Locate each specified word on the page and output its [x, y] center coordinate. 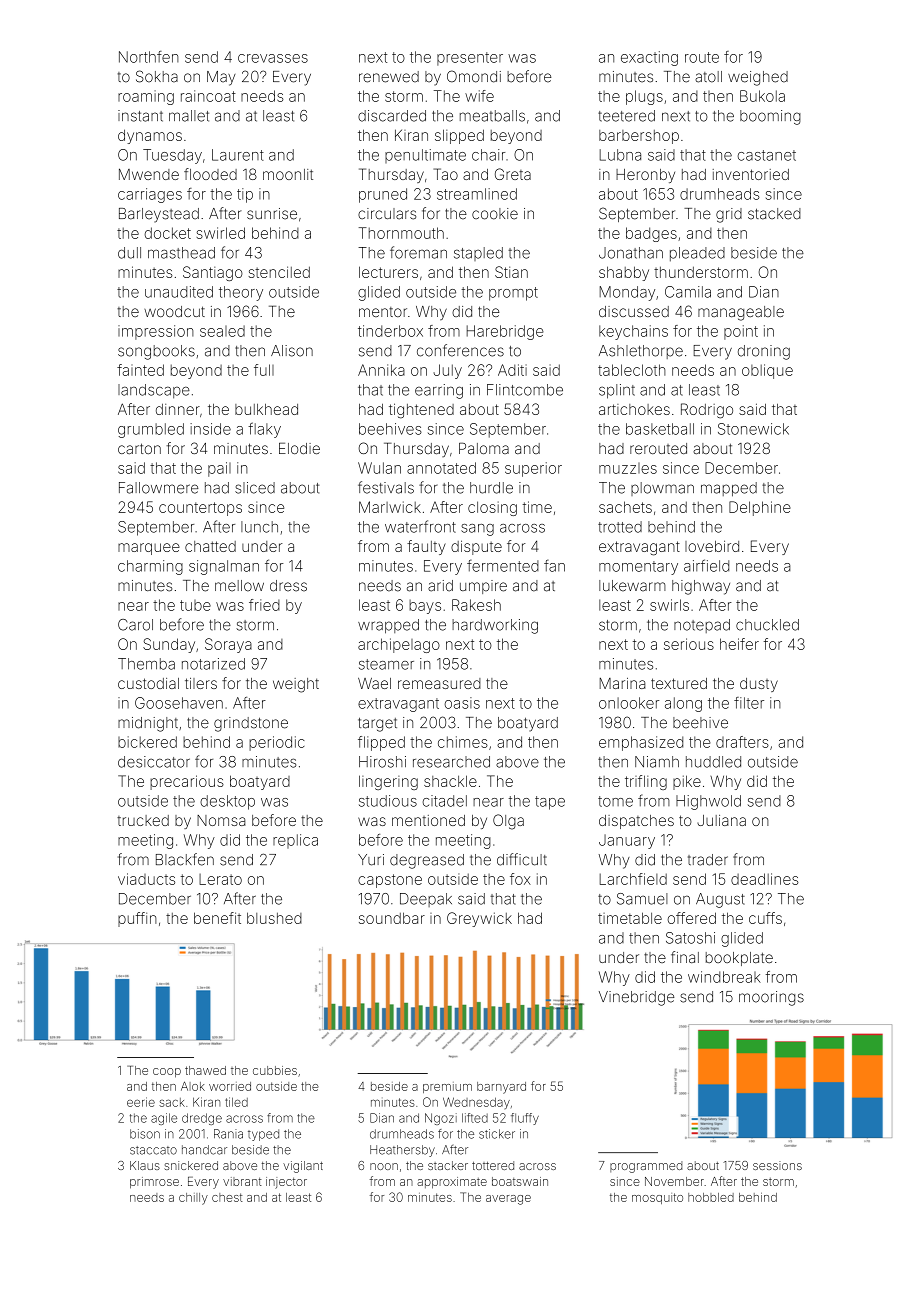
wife [479, 96]
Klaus [145, 1165]
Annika [381, 370]
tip [245, 195]
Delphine [760, 508]
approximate [452, 1183]
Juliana [721, 820]
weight [296, 685]
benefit [217, 918]
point [741, 332]
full [264, 370]
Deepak [426, 900]
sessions [777, 1165]
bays [425, 607]
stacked [774, 214]
